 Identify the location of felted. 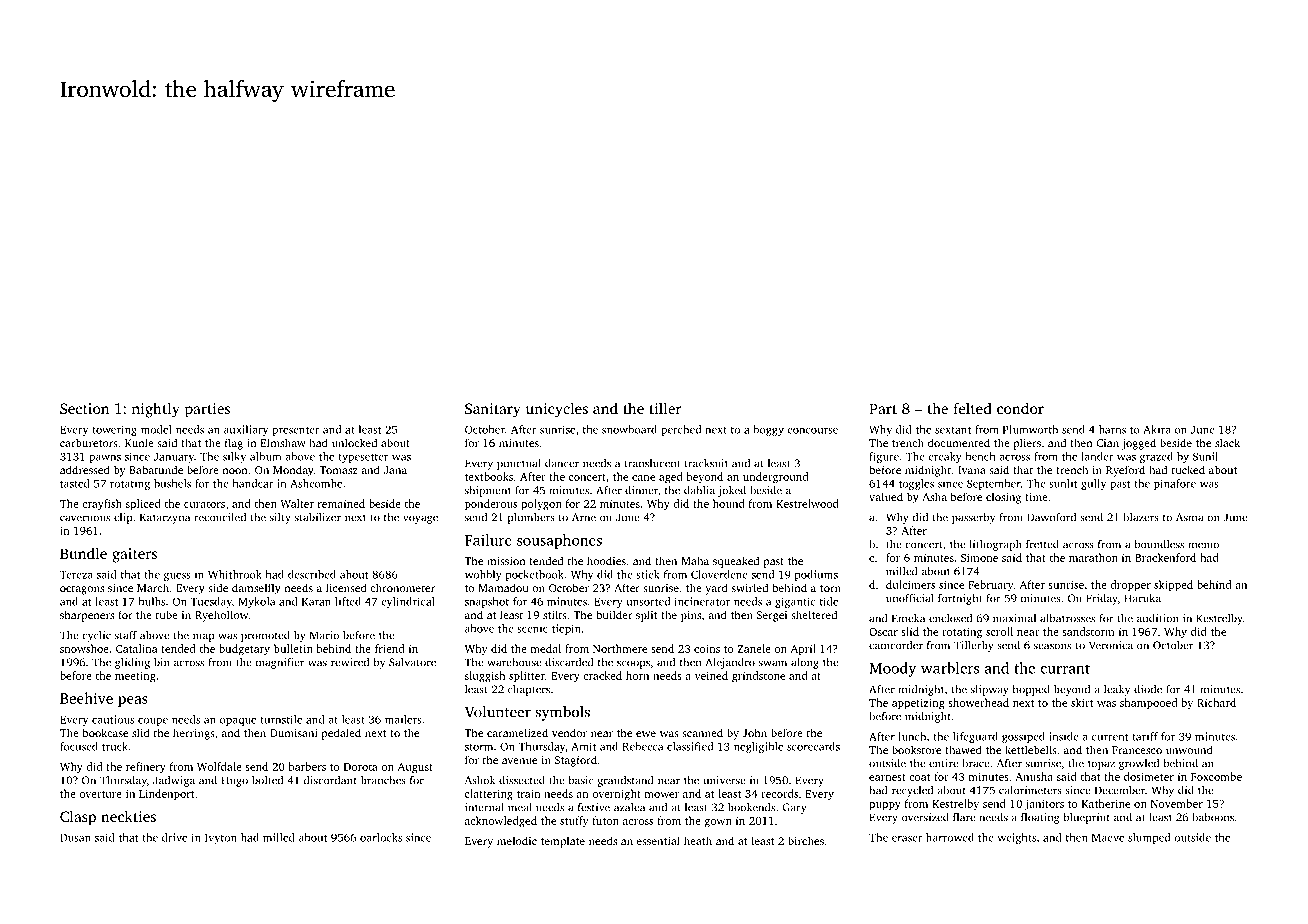
(973, 408).
